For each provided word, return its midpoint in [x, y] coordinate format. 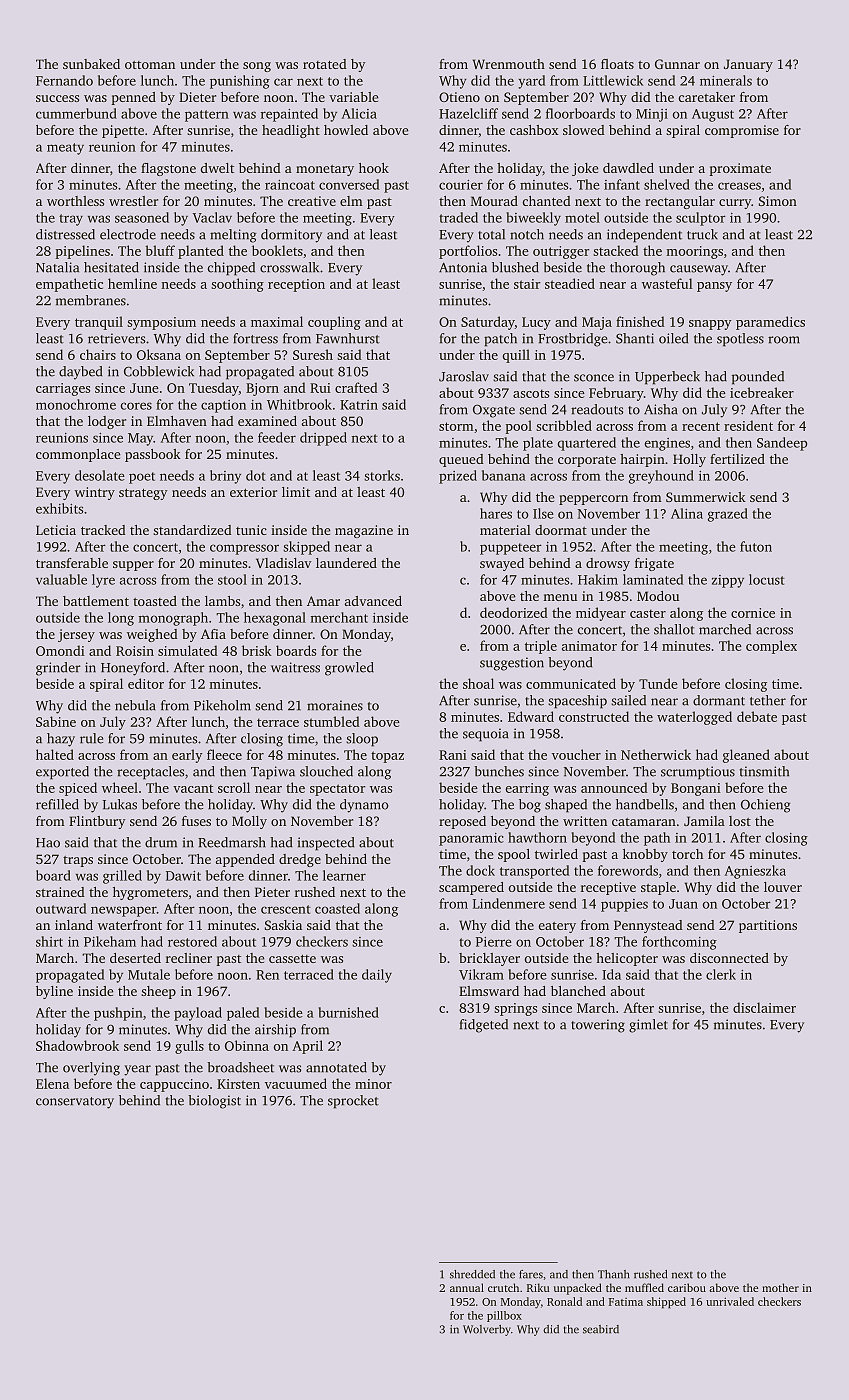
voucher [576, 754]
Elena [52, 1083]
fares [531, 1274]
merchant [339, 617]
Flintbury [97, 822]
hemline [132, 283]
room [784, 340]
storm [456, 426]
